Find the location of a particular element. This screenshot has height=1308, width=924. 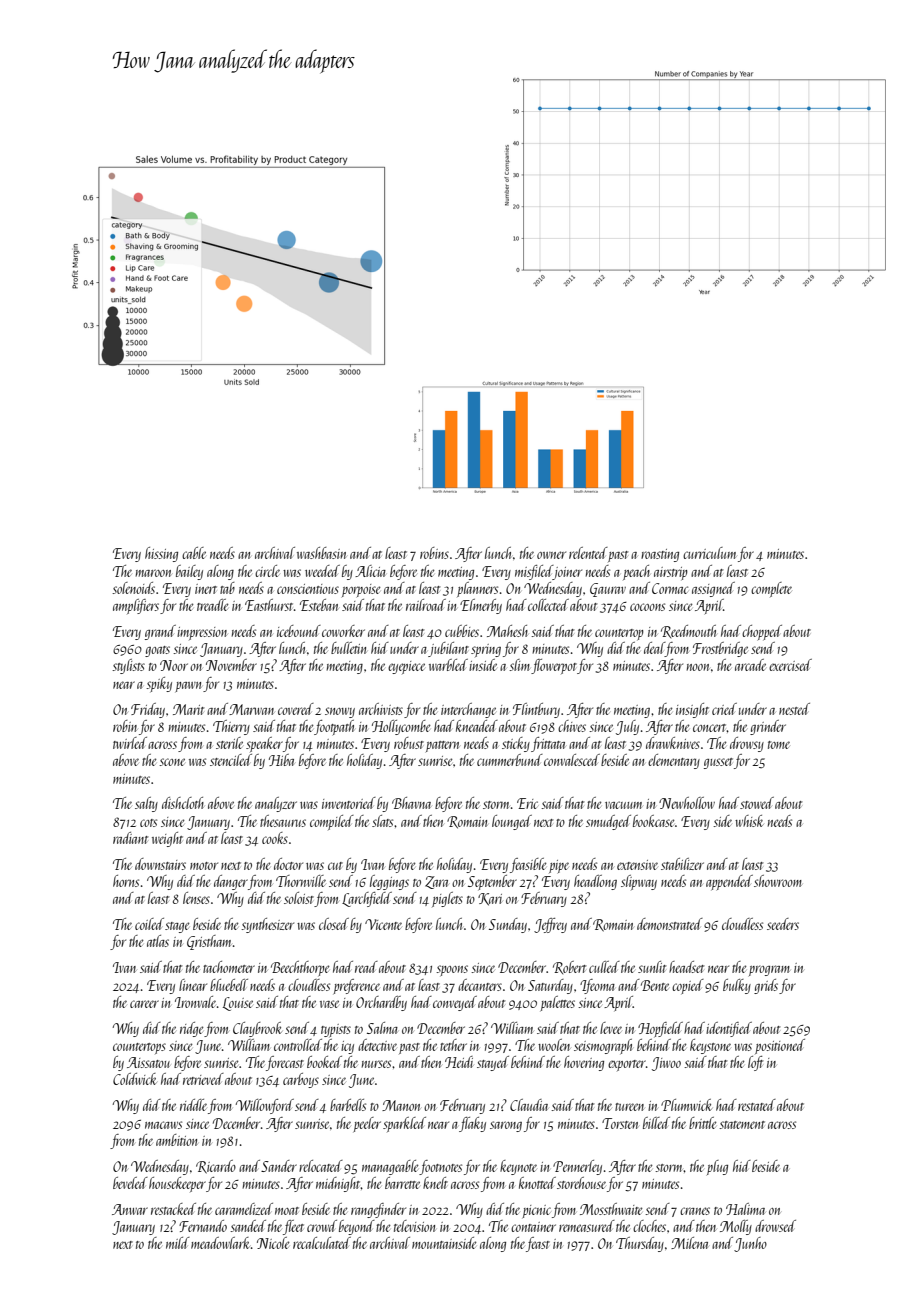

Anwar is located at coordinates (130, 1209).
